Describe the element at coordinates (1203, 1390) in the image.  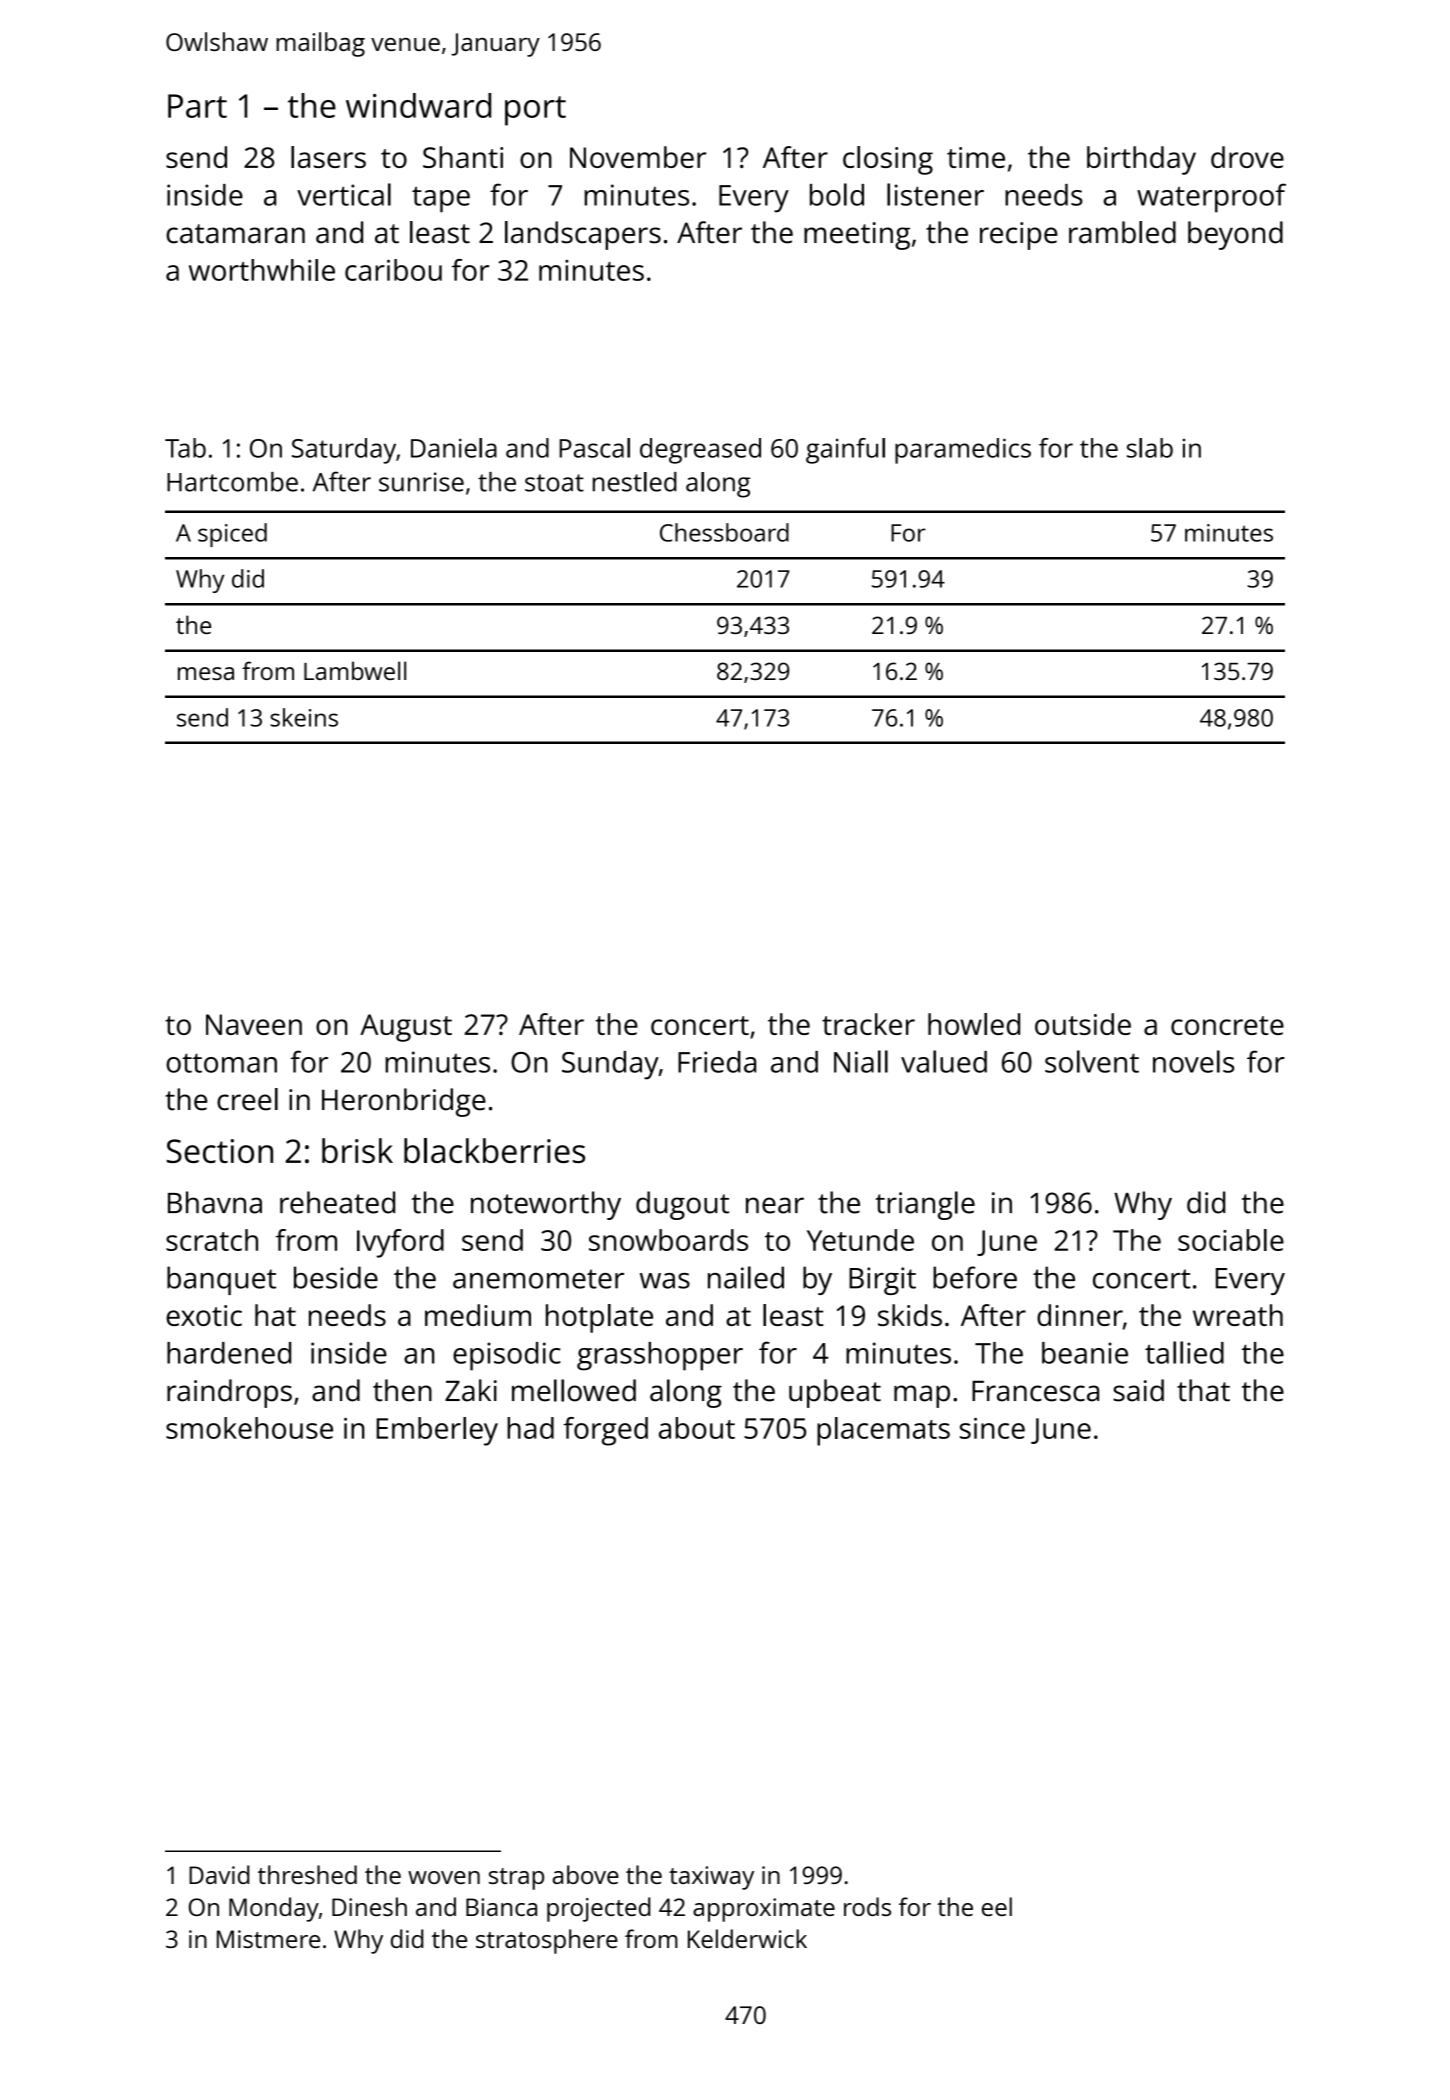
I see `that` at that location.
